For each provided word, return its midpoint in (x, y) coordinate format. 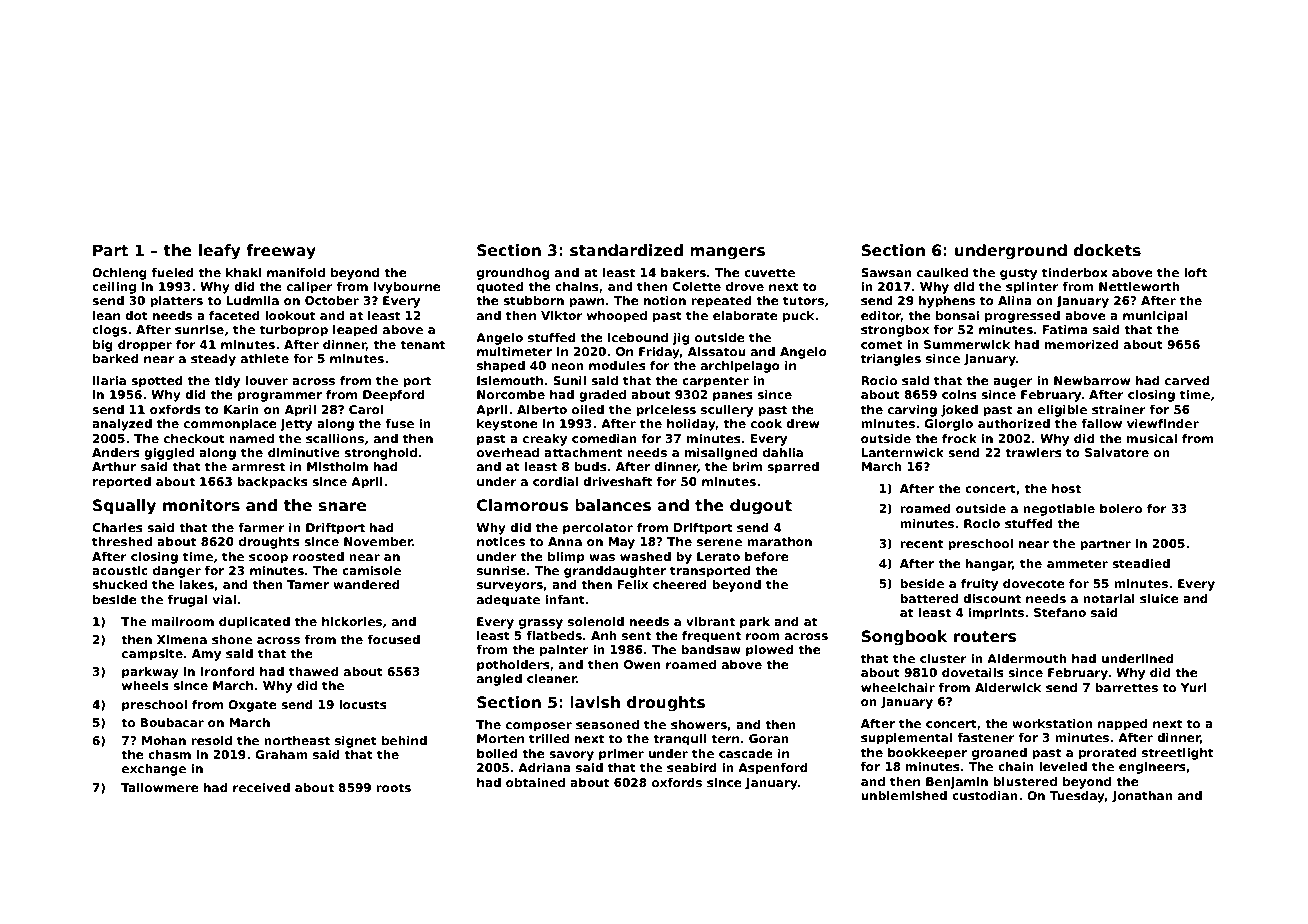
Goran (769, 738)
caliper (310, 288)
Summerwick (967, 344)
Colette (697, 286)
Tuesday (1077, 797)
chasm (169, 754)
